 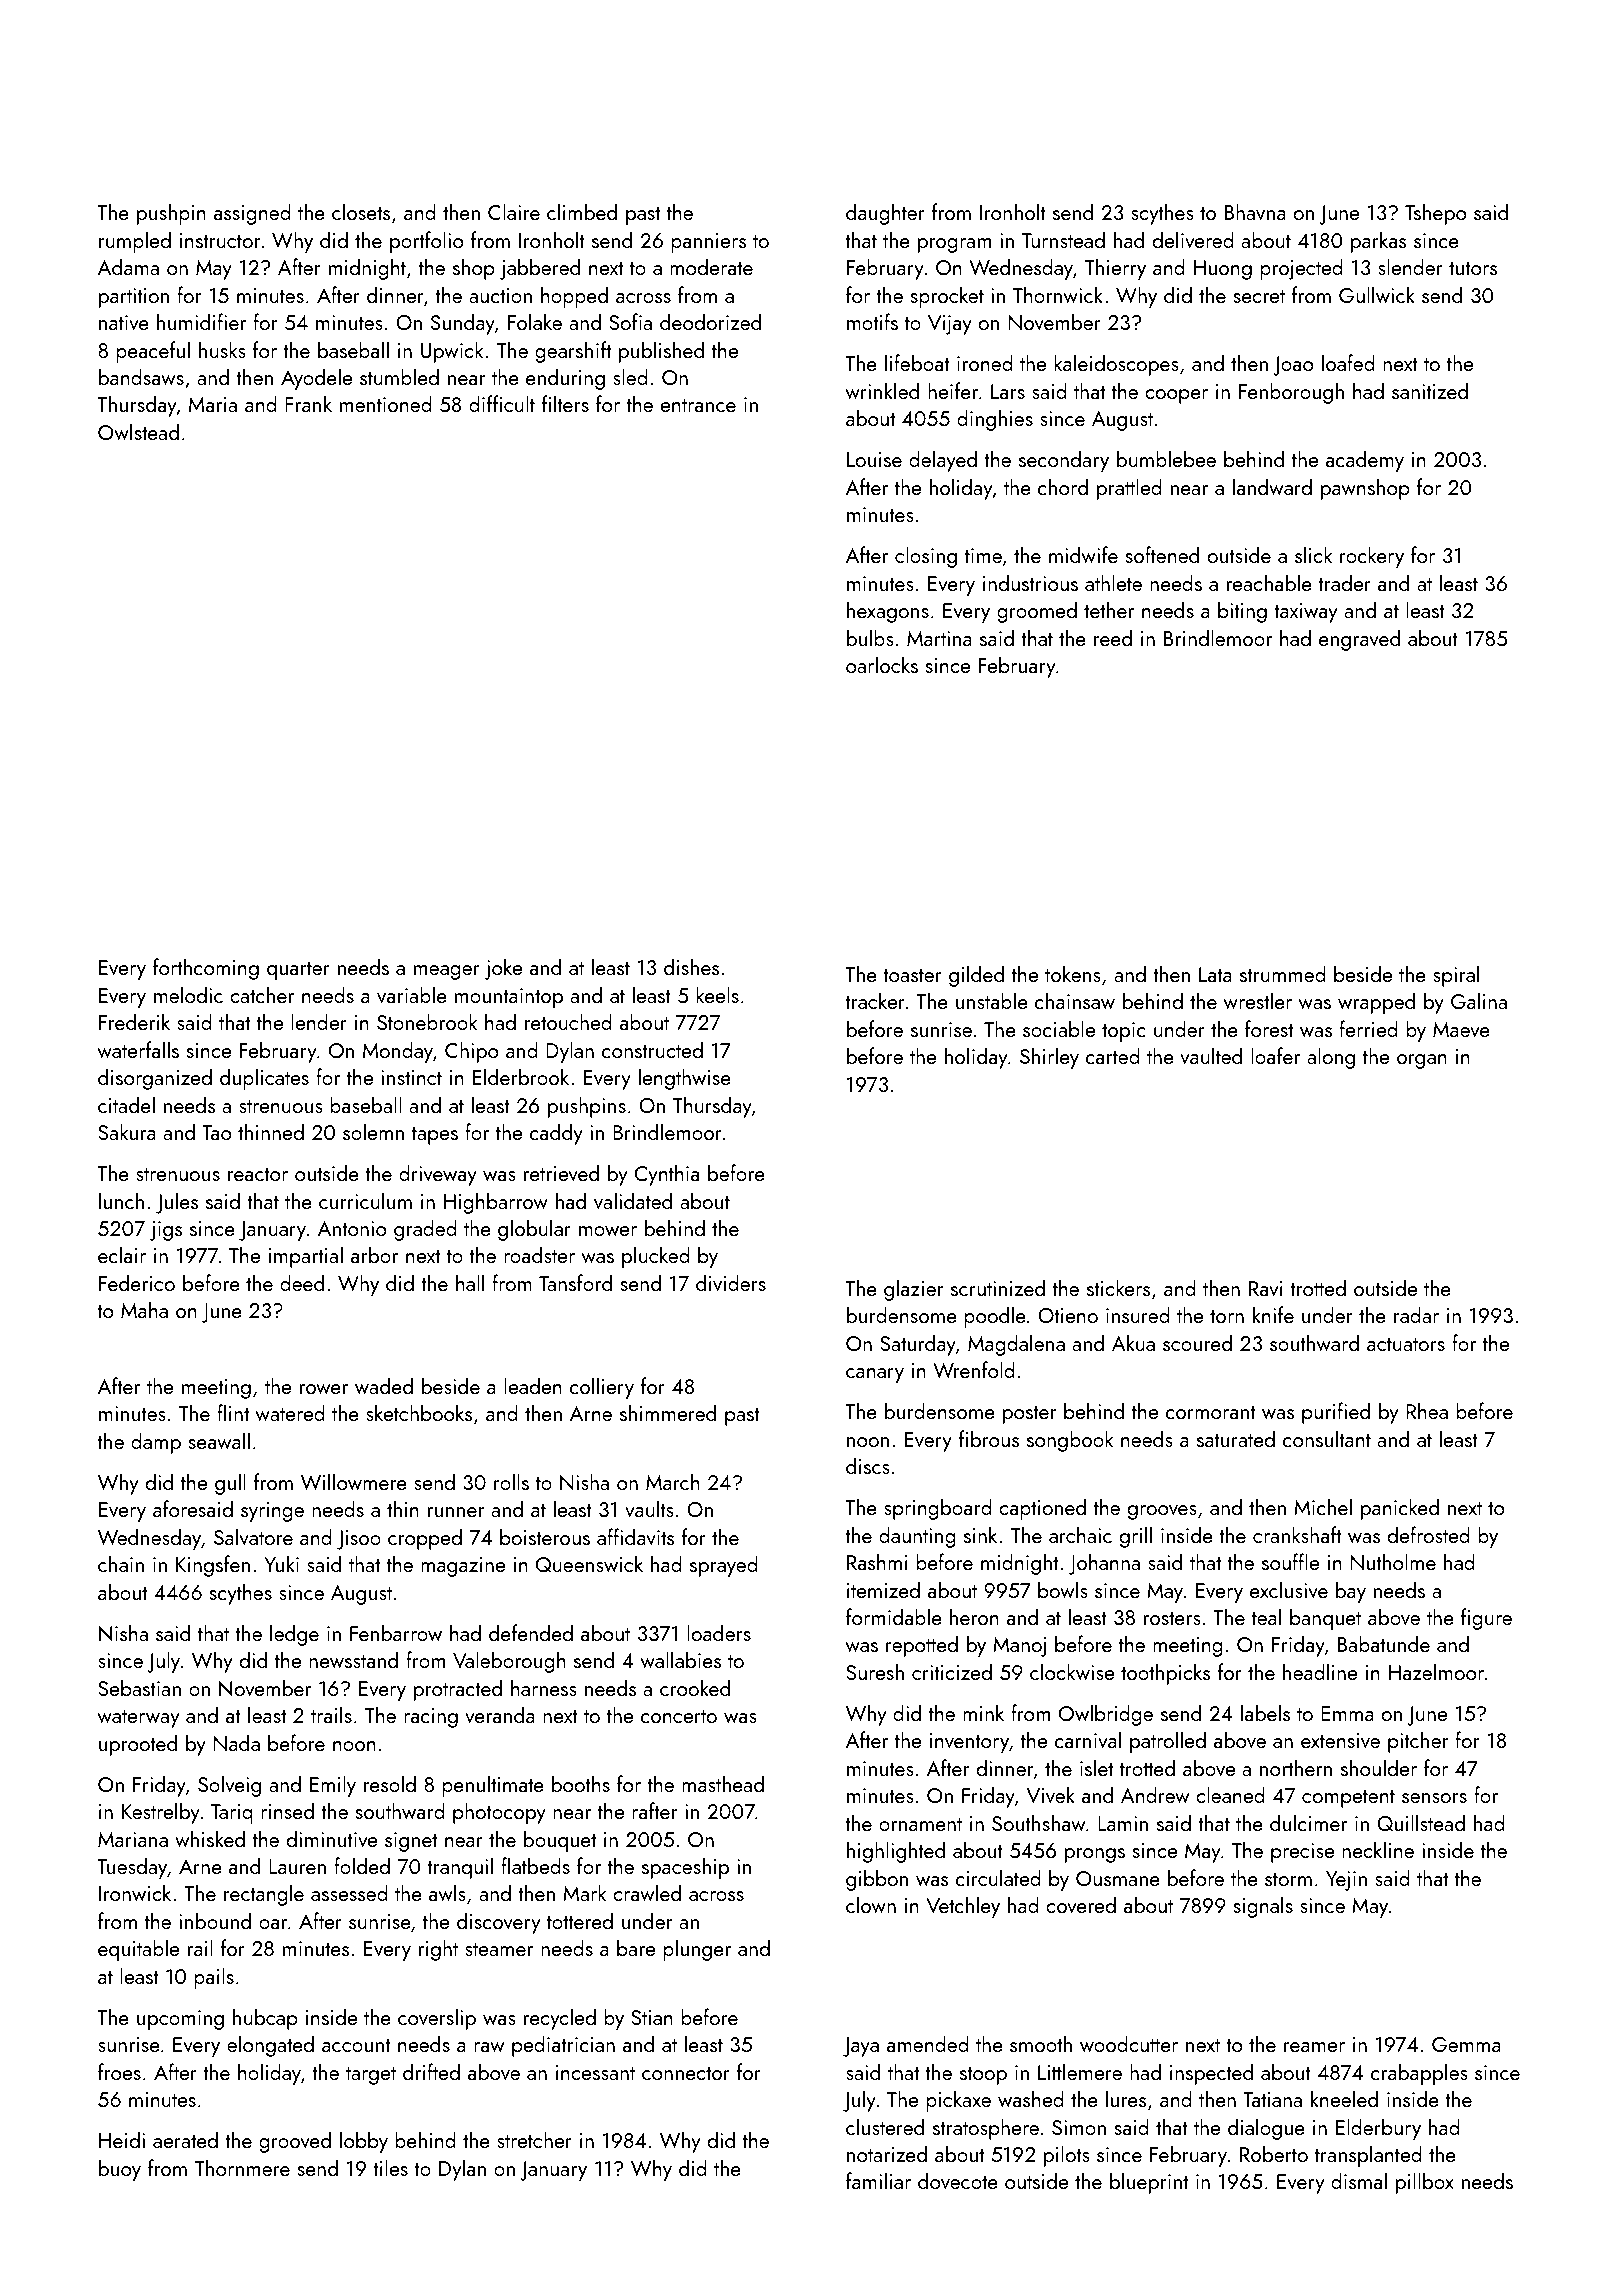 What do you see at coordinates (201, 321) in the screenshot?
I see `humidifier` at bounding box center [201, 321].
